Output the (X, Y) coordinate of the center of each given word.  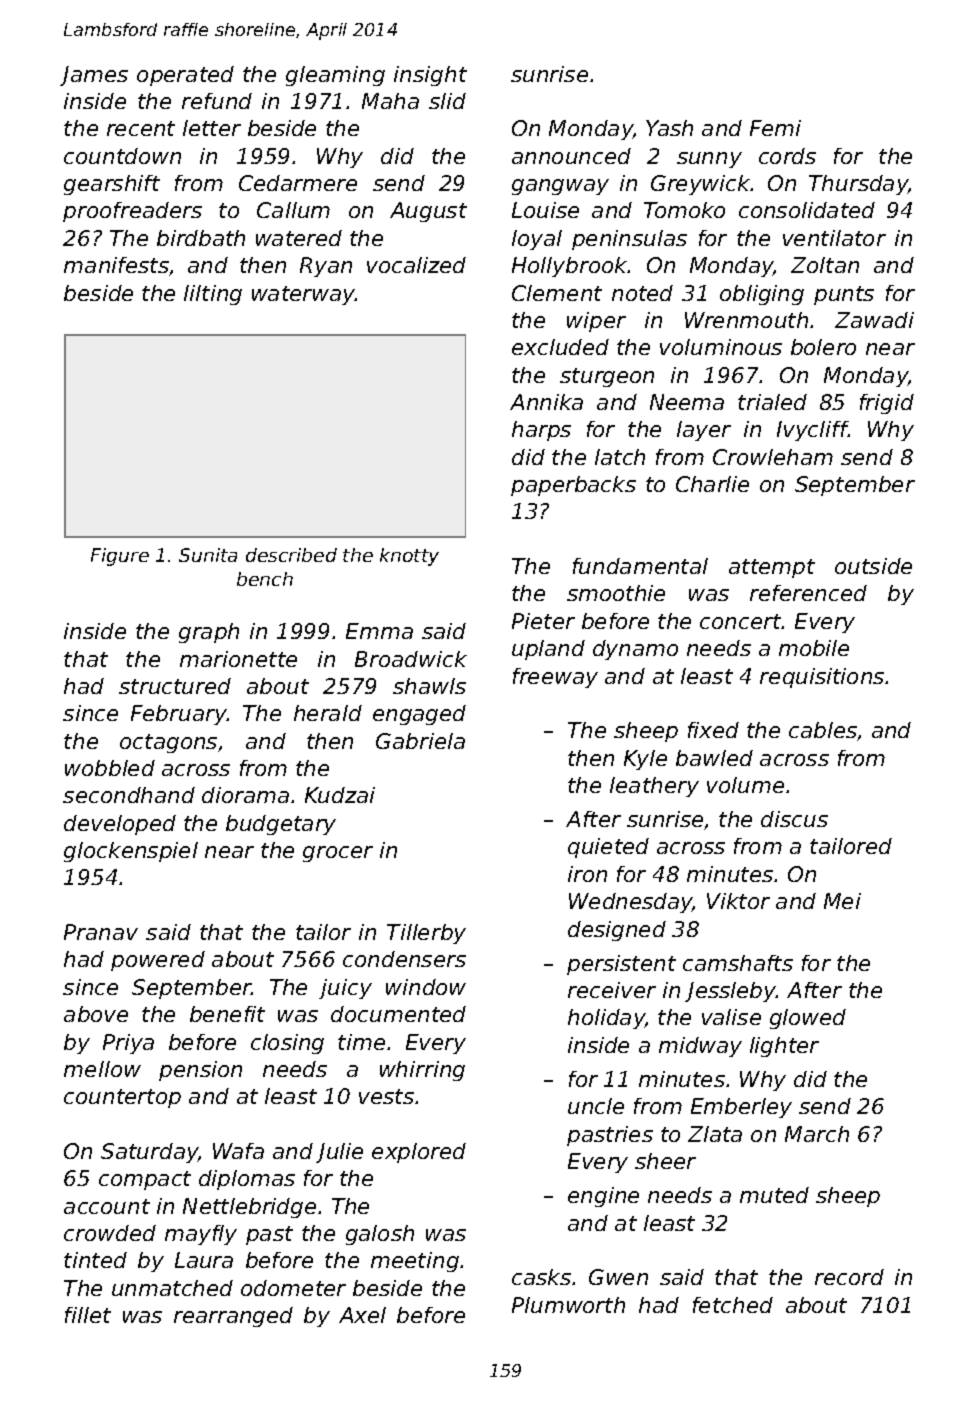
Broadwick (411, 659)
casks (541, 1277)
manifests (116, 265)
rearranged (233, 1317)
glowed (808, 1019)
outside (873, 566)
